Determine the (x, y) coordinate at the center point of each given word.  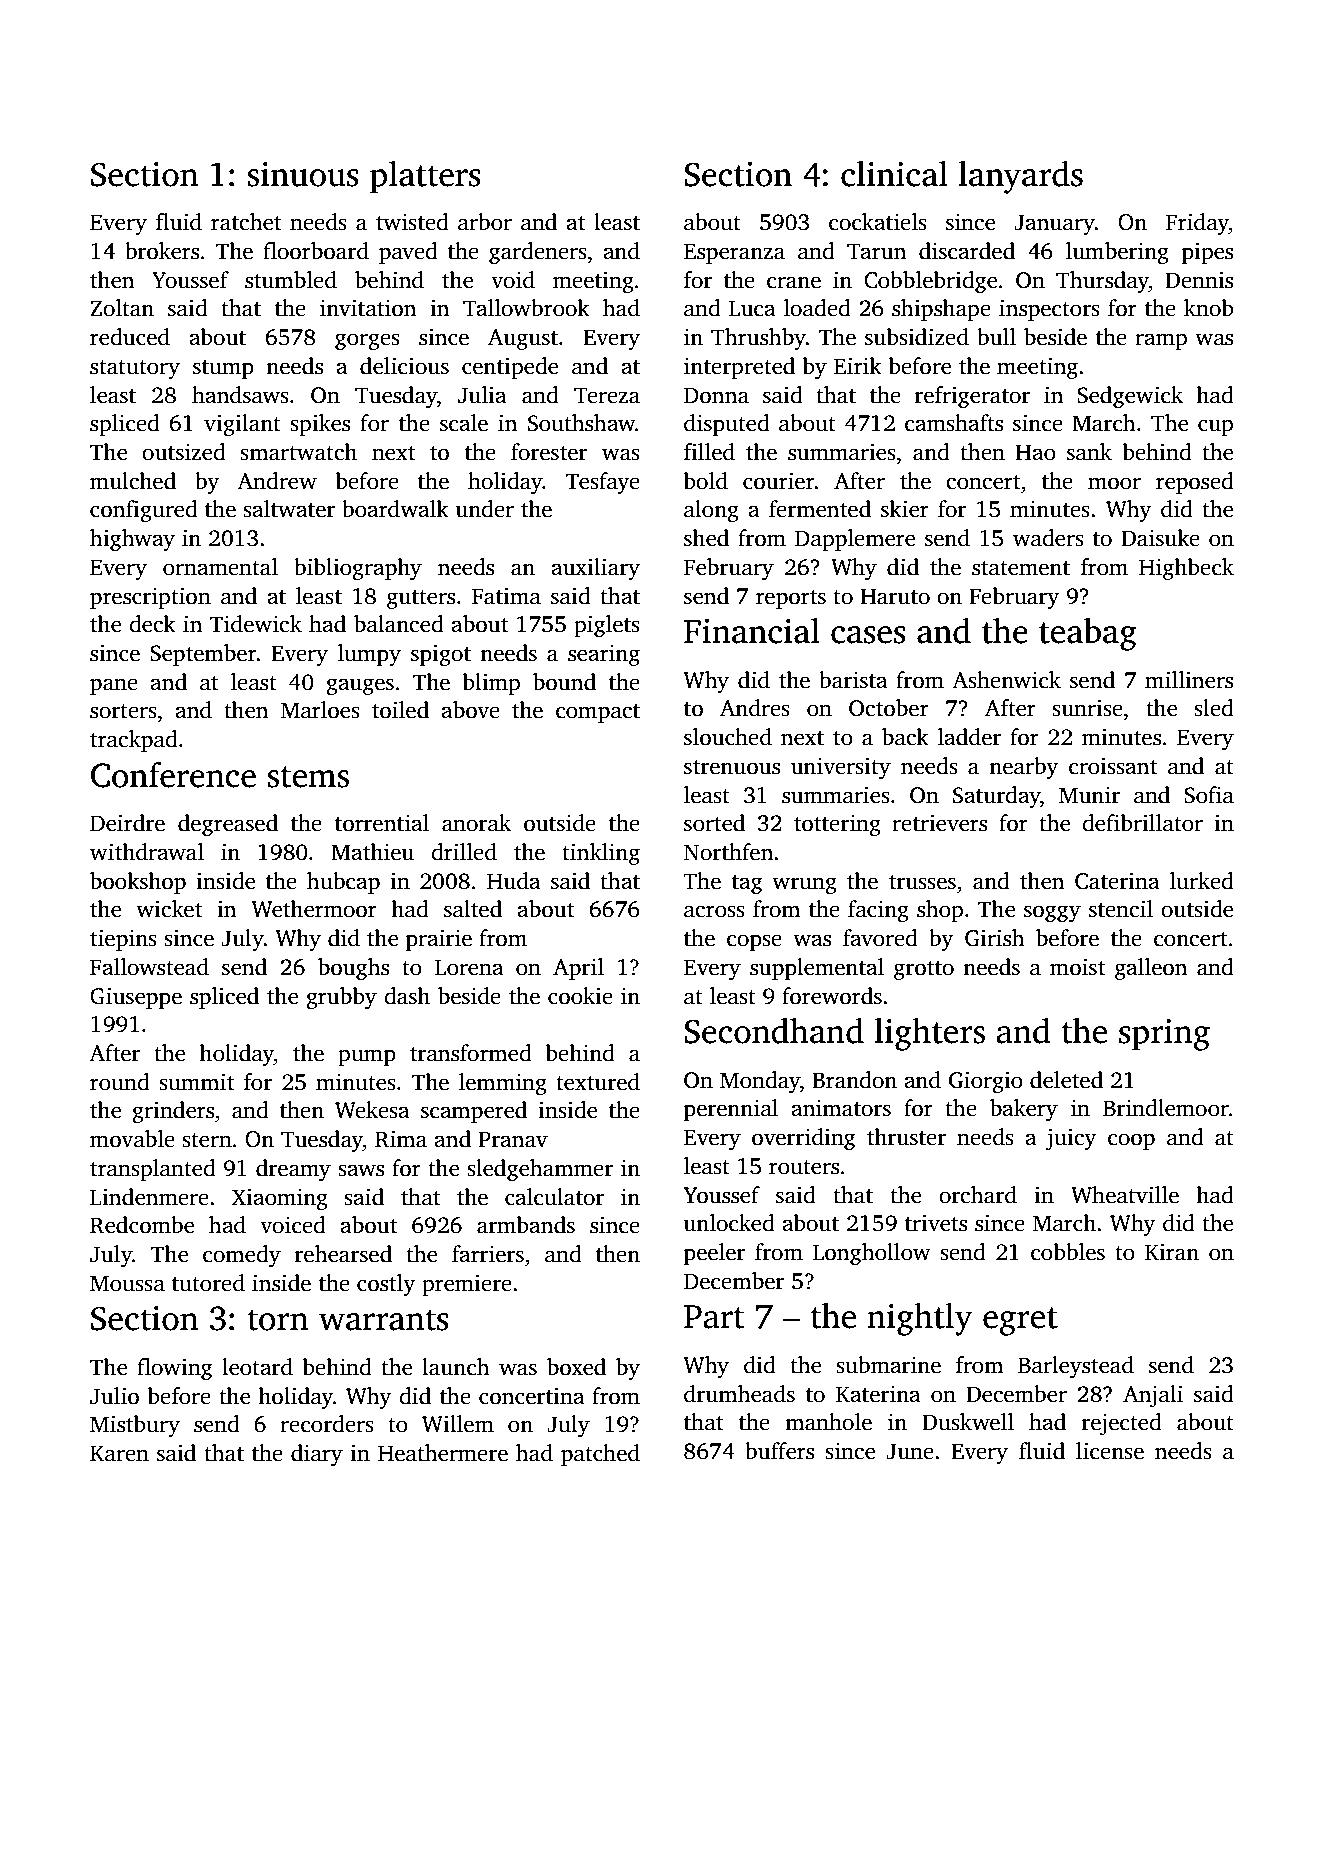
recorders (327, 1424)
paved (408, 253)
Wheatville (1125, 1195)
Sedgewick (1130, 397)
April (578, 969)
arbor (485, 222)
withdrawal (147, 852)
